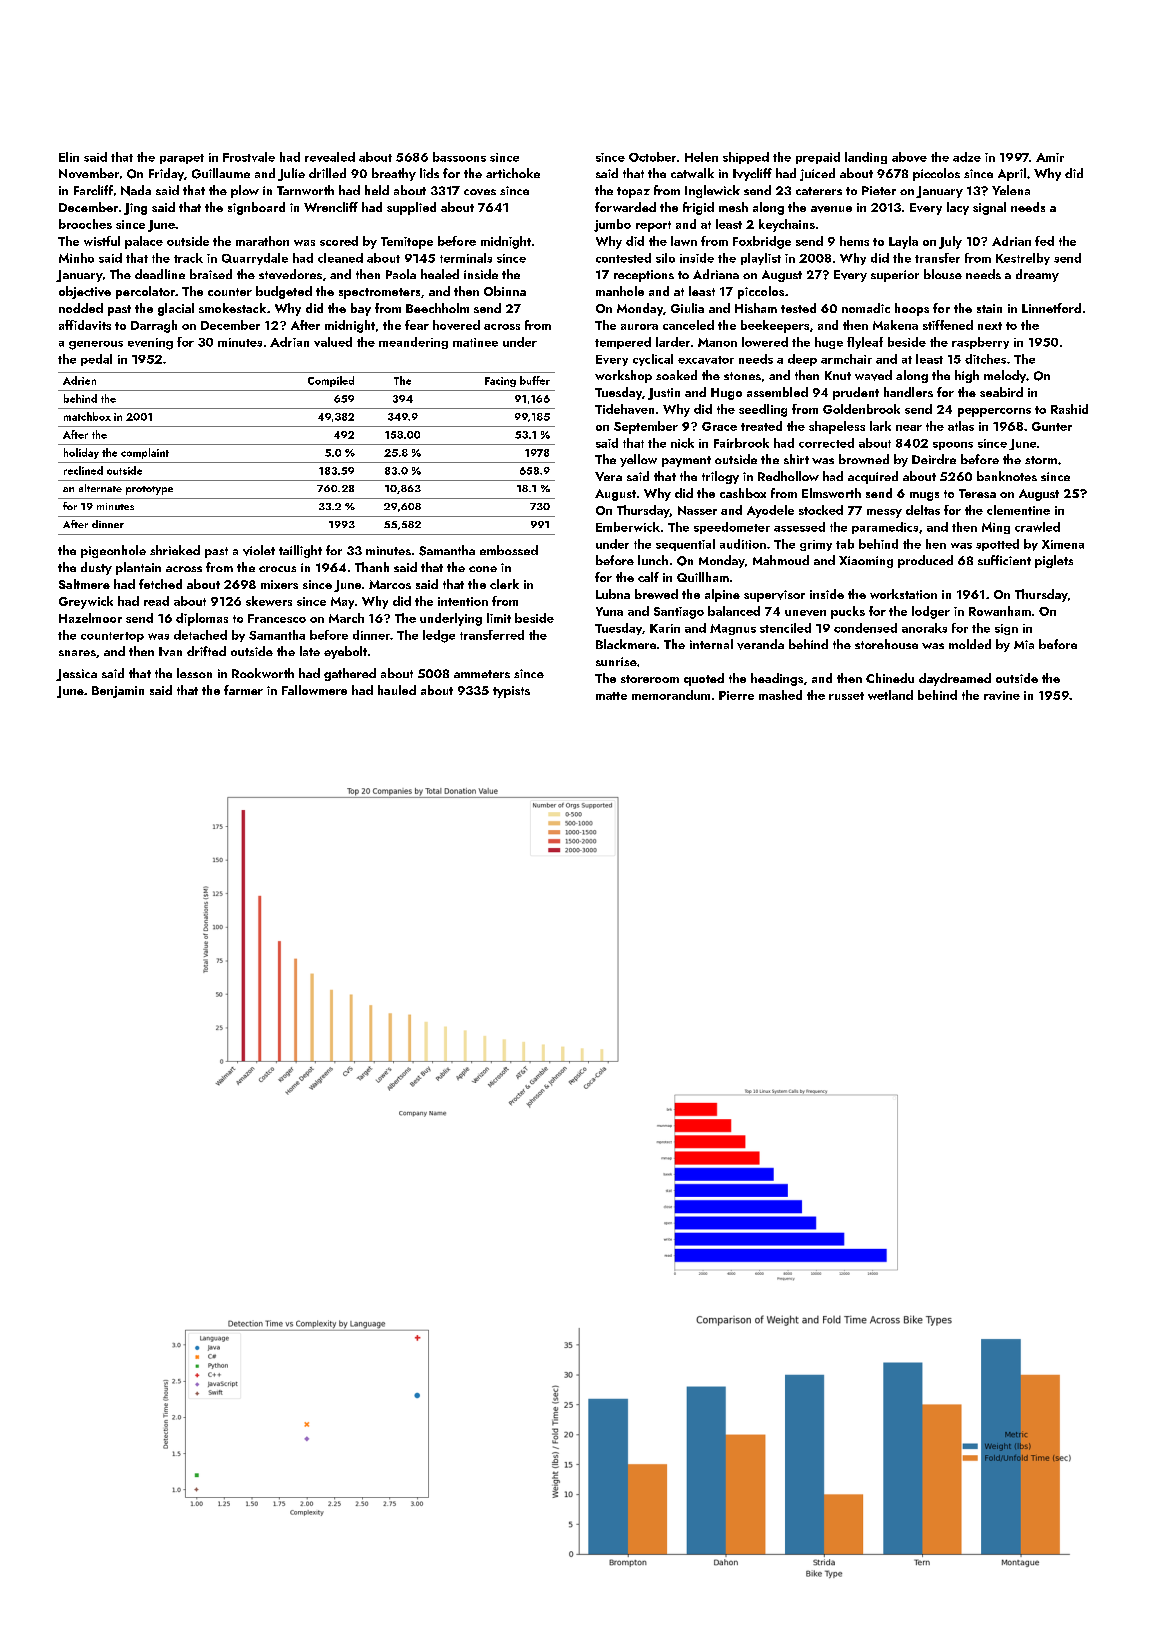 The width and height of the page is (1150, 1626). Describe the element at coordinates (846, 696) in the page. I see `russet` at that location.
